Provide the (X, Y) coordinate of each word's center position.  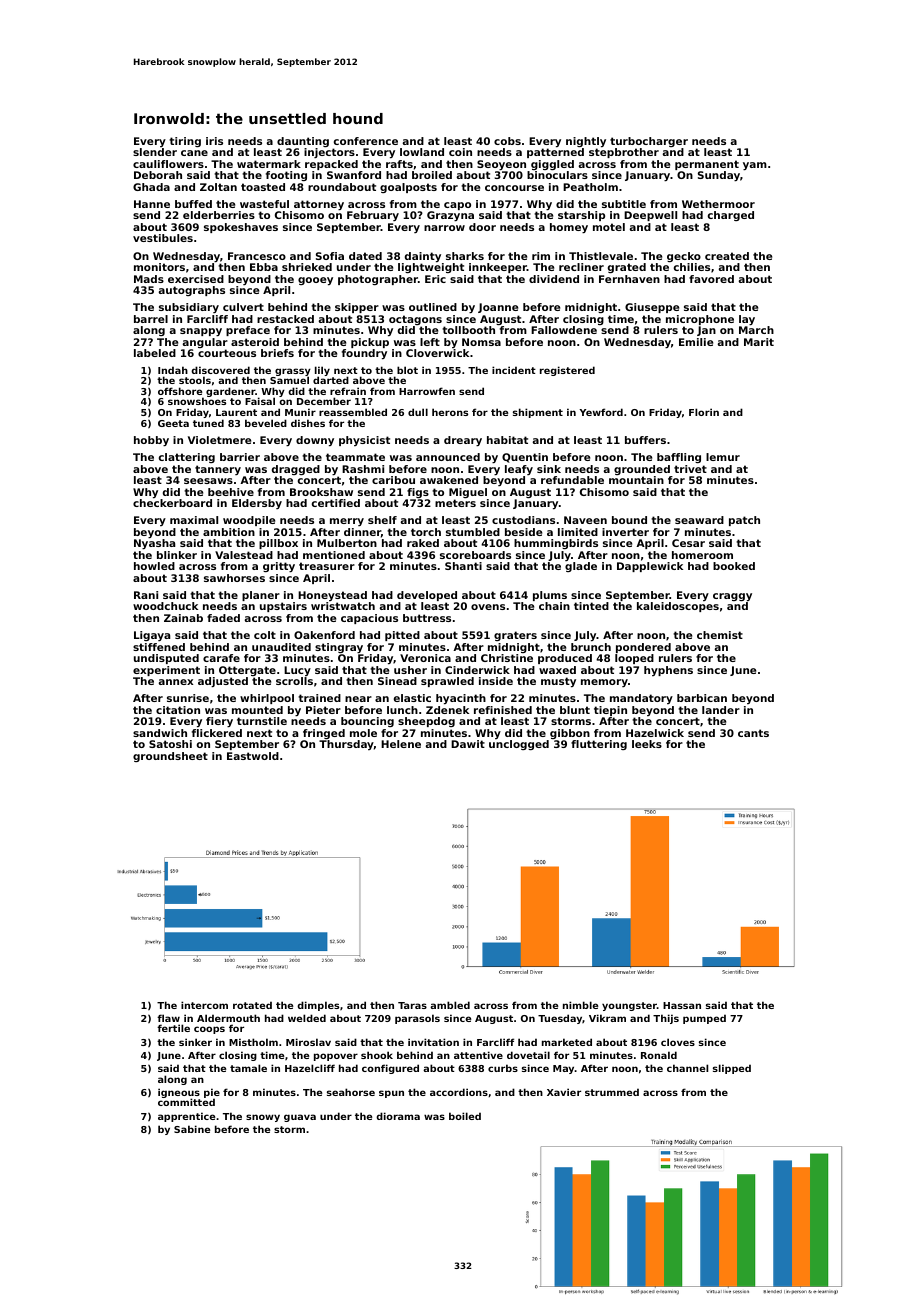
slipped (732, 1069)
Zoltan (218, 187)
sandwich (160, 733)
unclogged (519, 745)
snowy (263, 1118)
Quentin (525, 458)
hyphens (668, 671)
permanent (707, 165)
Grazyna (450, 216)
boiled (465, 1116)
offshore (180, 391)
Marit (759, 342)
